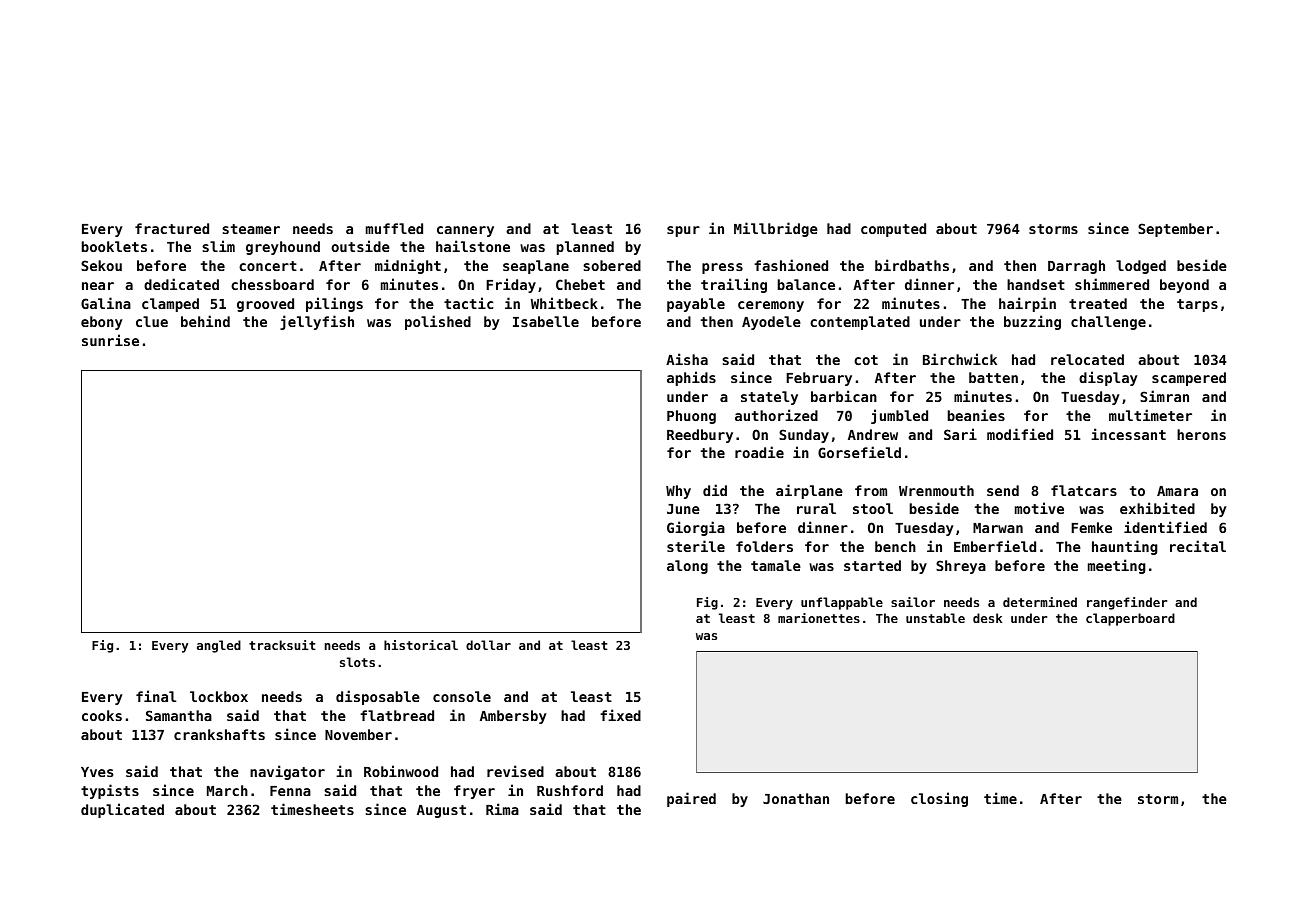 The image size is (1308, 924). What do you see at coordinates (939, 799) in the screenshot?
I see `closing` at bounding box center [939, 799].
